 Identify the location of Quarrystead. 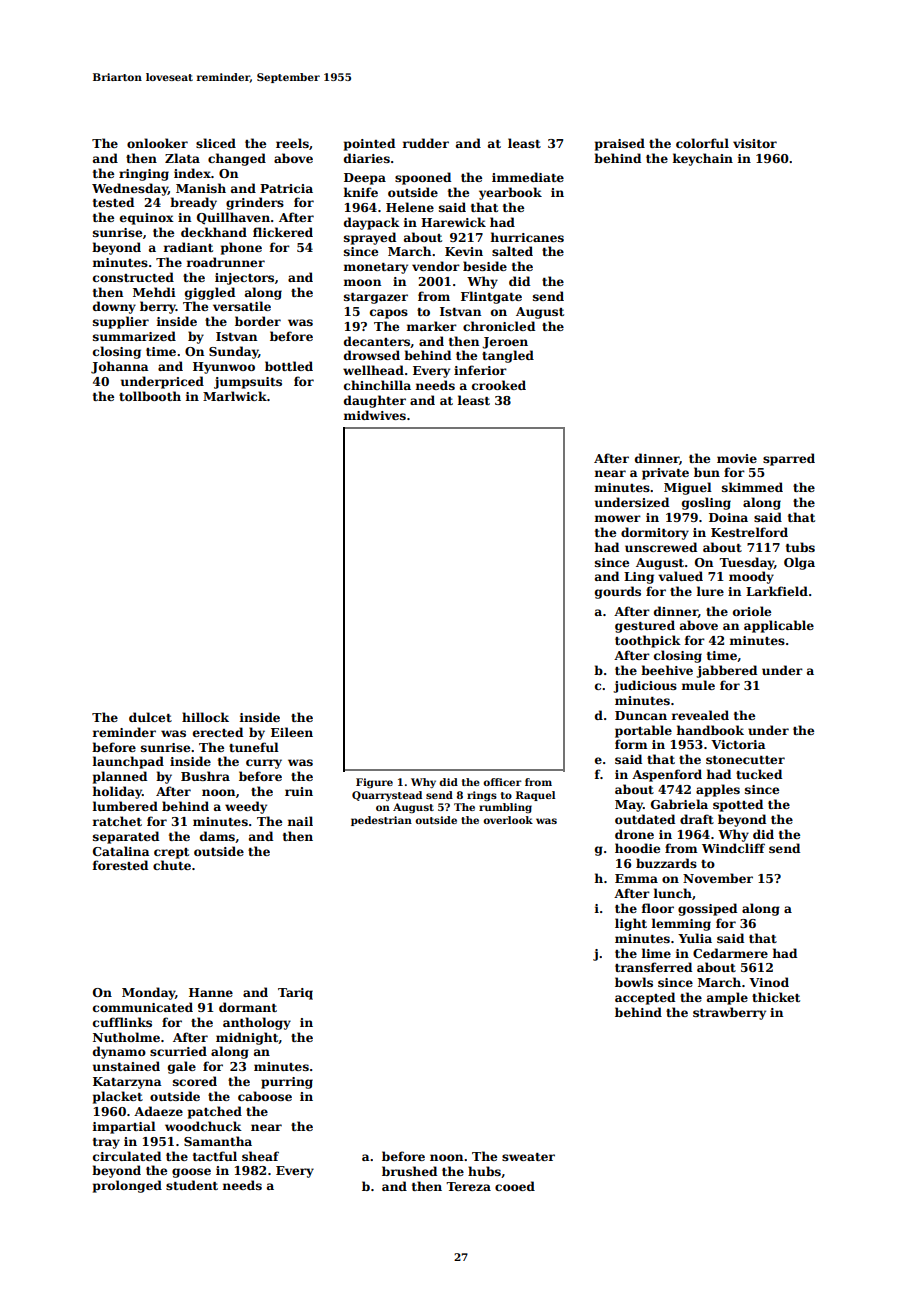
(387, 796).
